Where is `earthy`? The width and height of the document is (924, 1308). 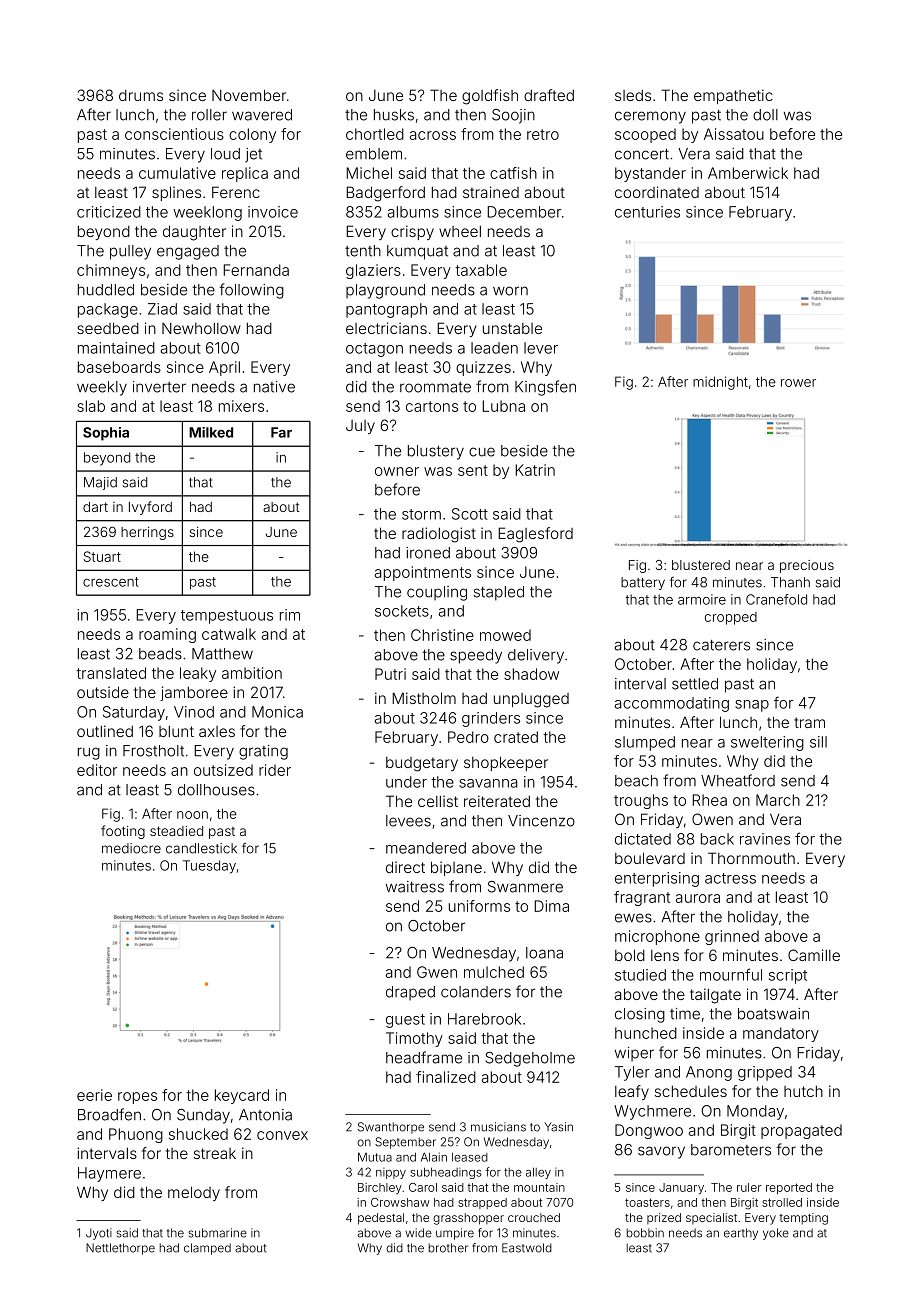 earthy is located at coordinates (741, 1234).
